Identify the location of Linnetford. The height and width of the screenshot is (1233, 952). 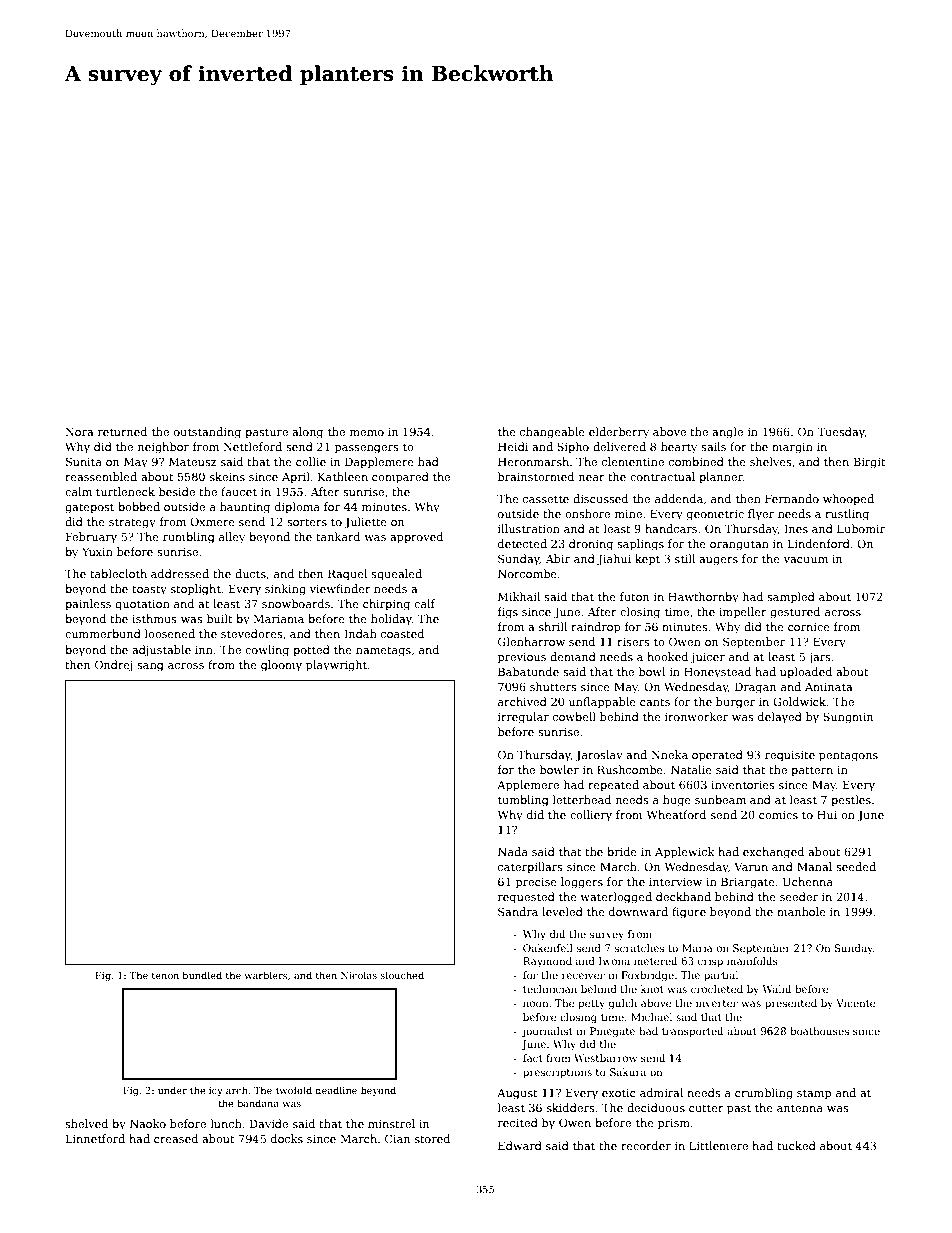
(95, 1138).
